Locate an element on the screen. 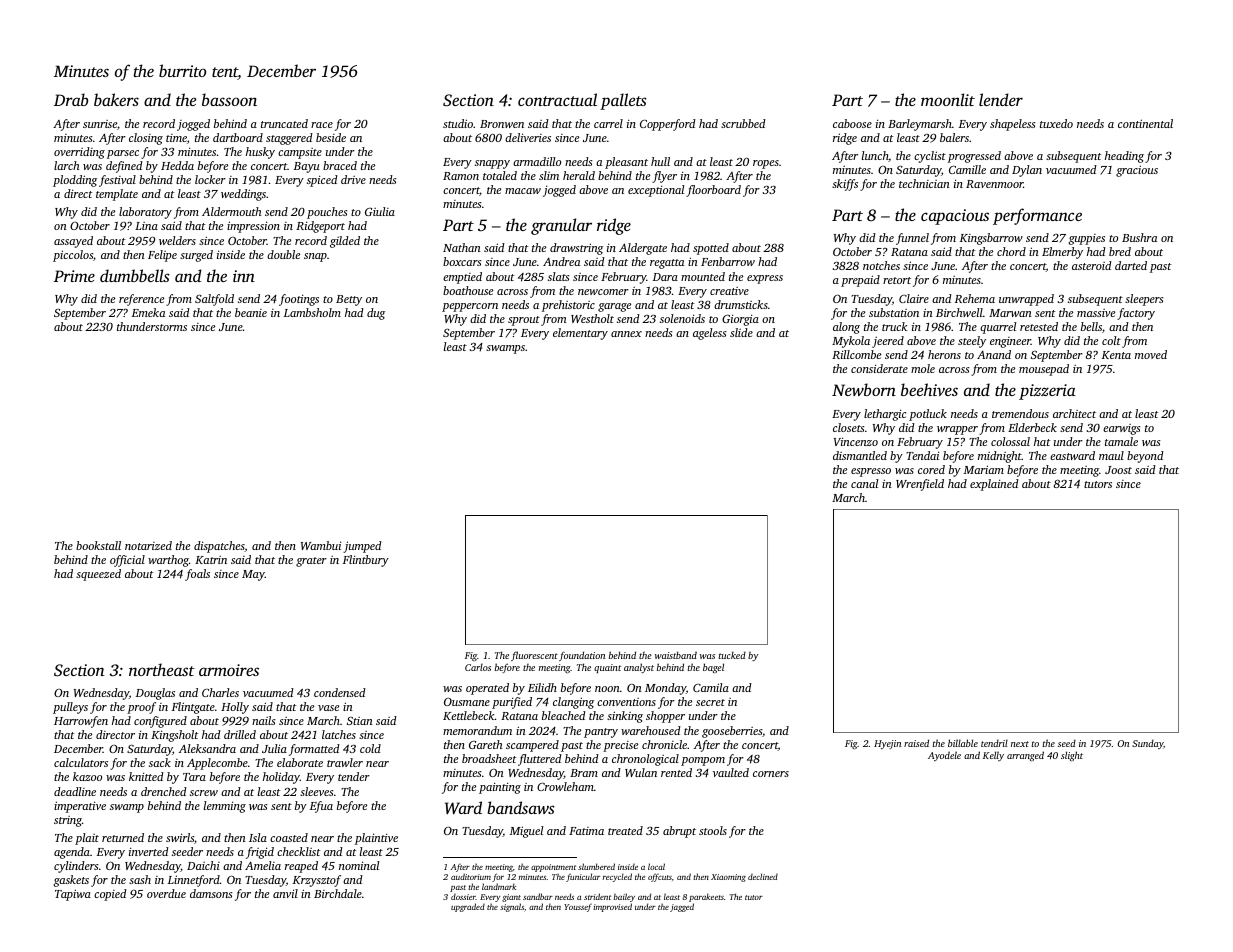  continental is located at coordinates (1145, 123).
